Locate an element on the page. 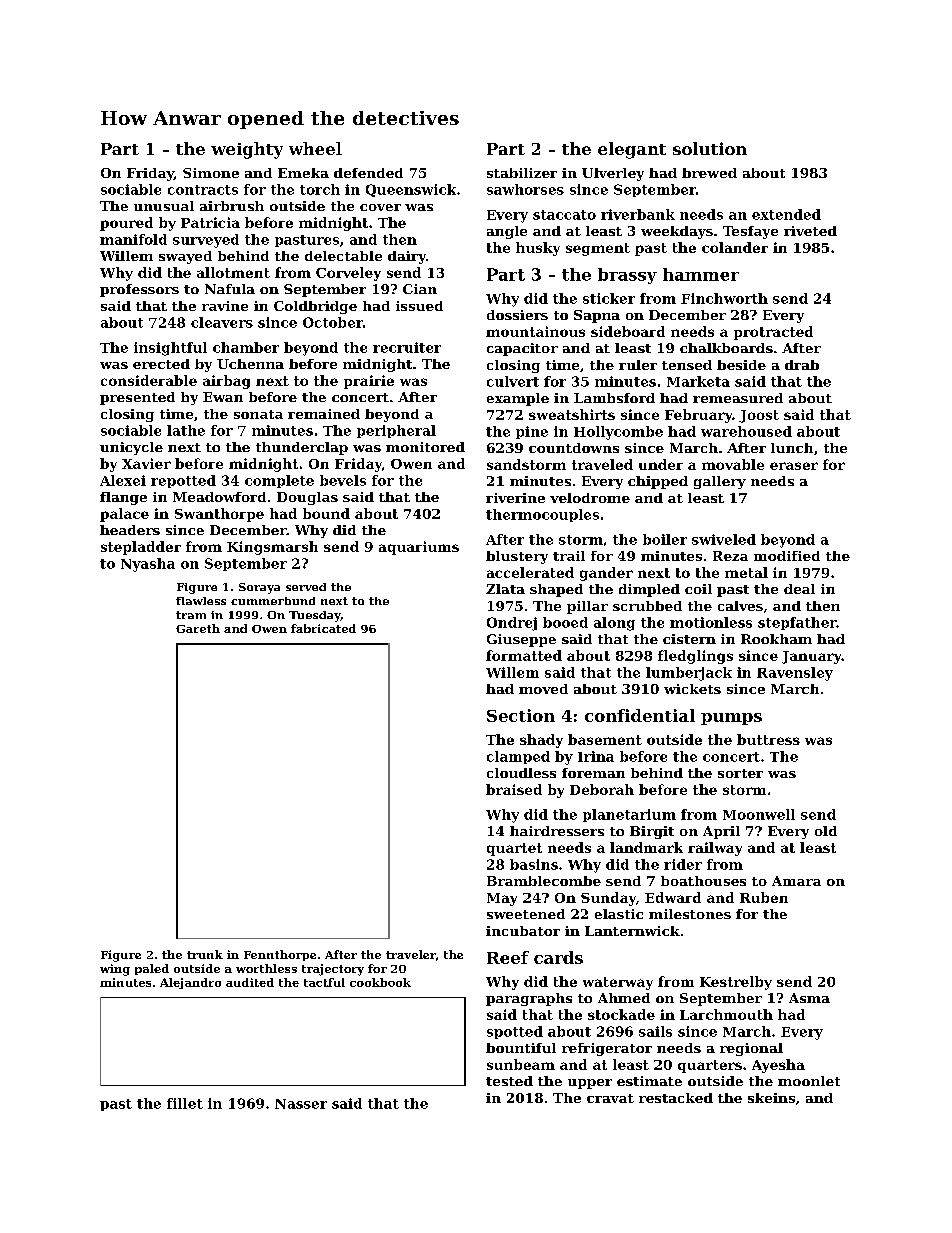  Cian is located at coordinates (420, 289).
